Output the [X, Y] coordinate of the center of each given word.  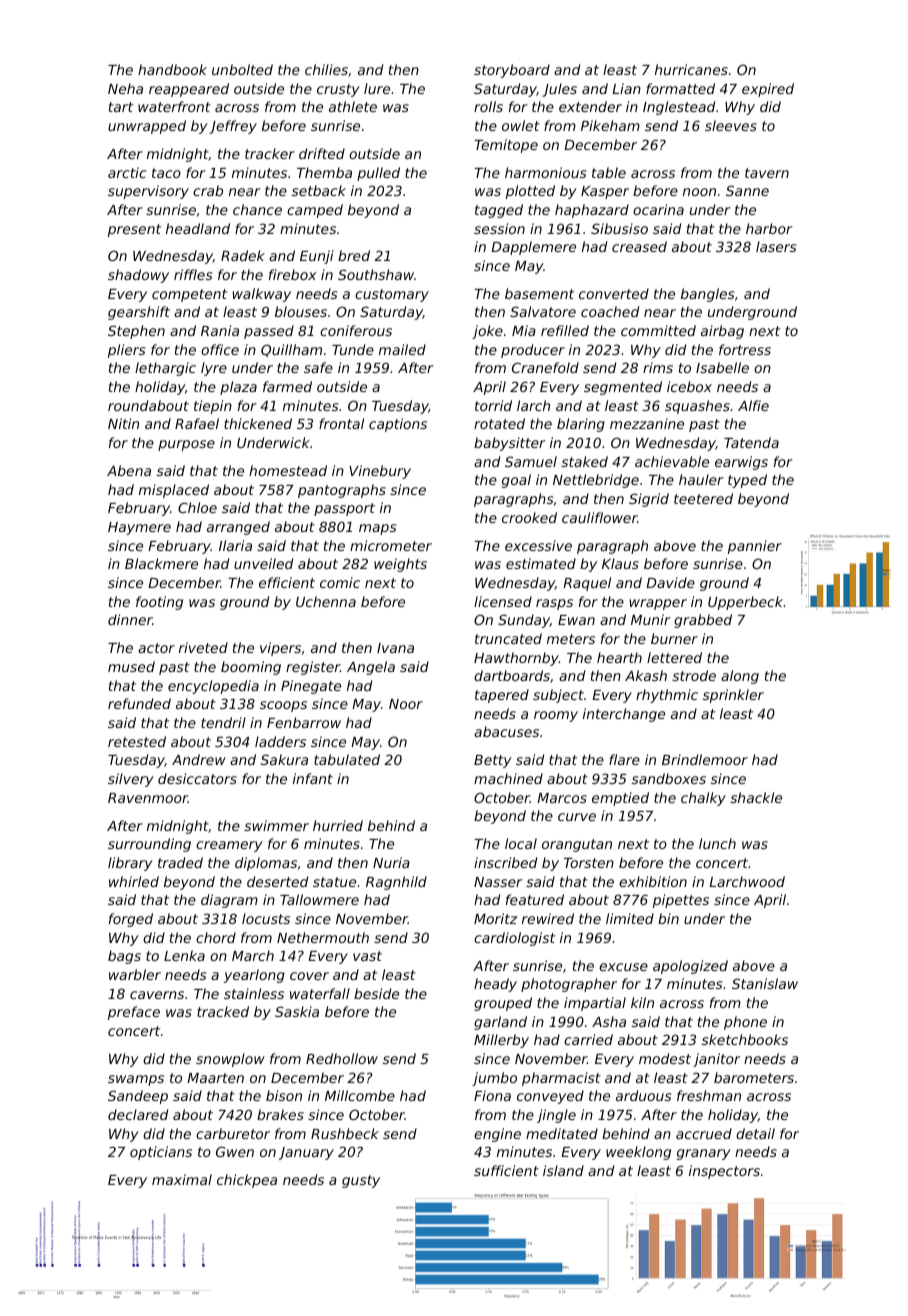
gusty [361, 1181]
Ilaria [235, 545]
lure [377, 88]
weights [400, 565]
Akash [646, 675]
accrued [704, 1133]
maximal [182, 1179]
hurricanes [691, 69]
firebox [292, 274]
